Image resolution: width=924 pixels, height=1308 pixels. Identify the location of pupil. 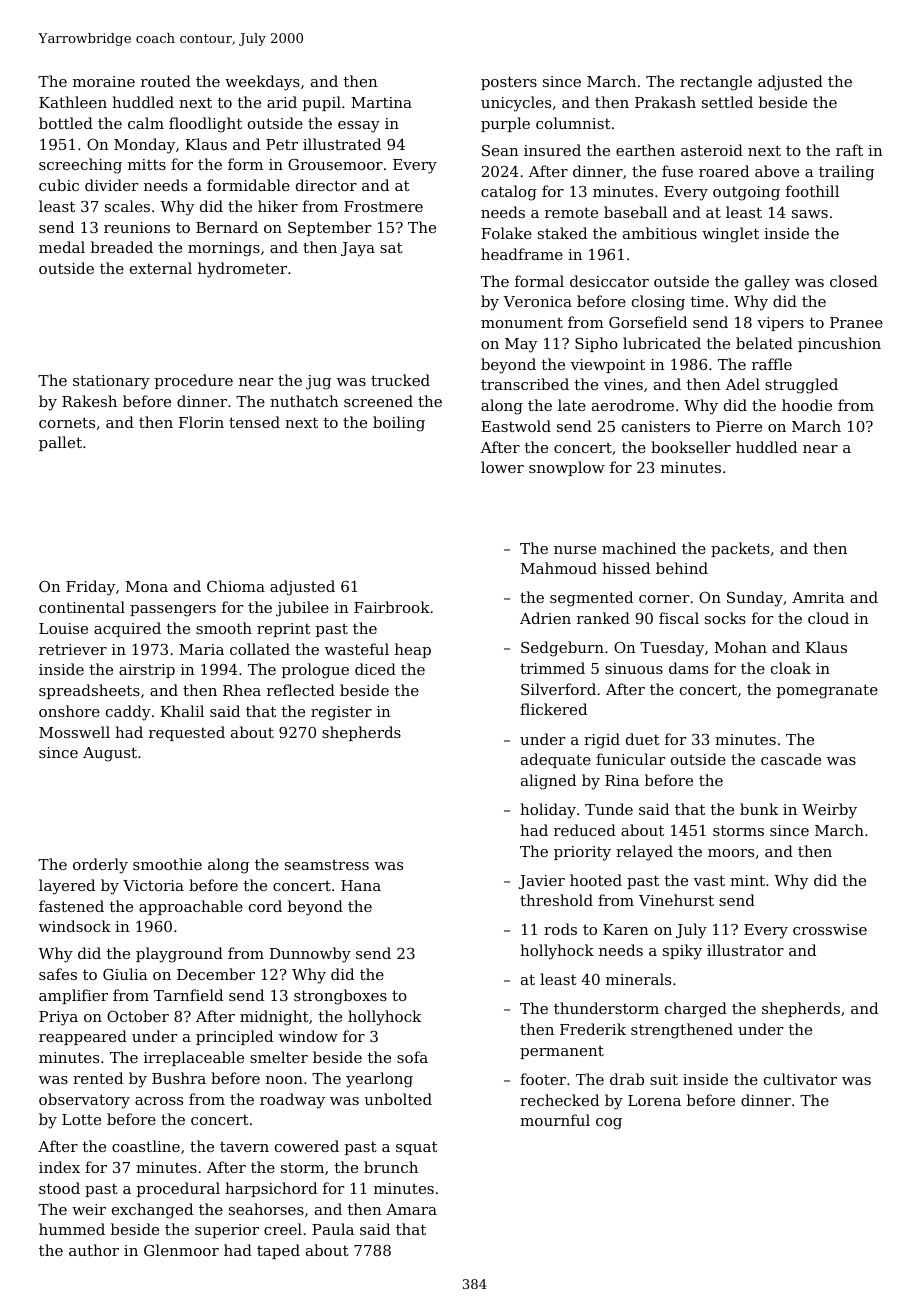
(322, 103).
